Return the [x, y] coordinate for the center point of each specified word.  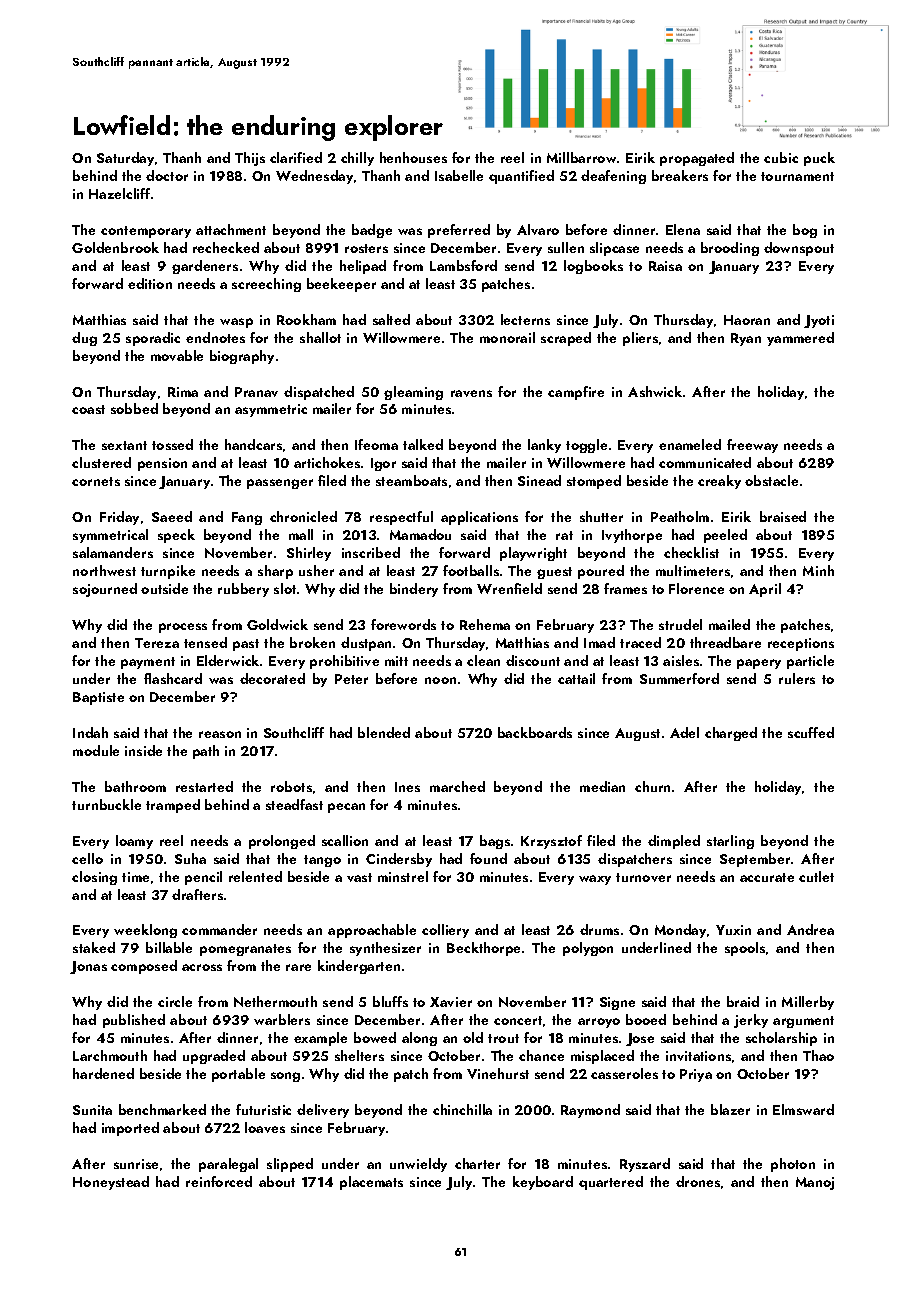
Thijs [250, 159]
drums [599, 929]
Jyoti [819, 321]
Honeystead [111, 1183]
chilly [357, 159]
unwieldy [418, 1165]
